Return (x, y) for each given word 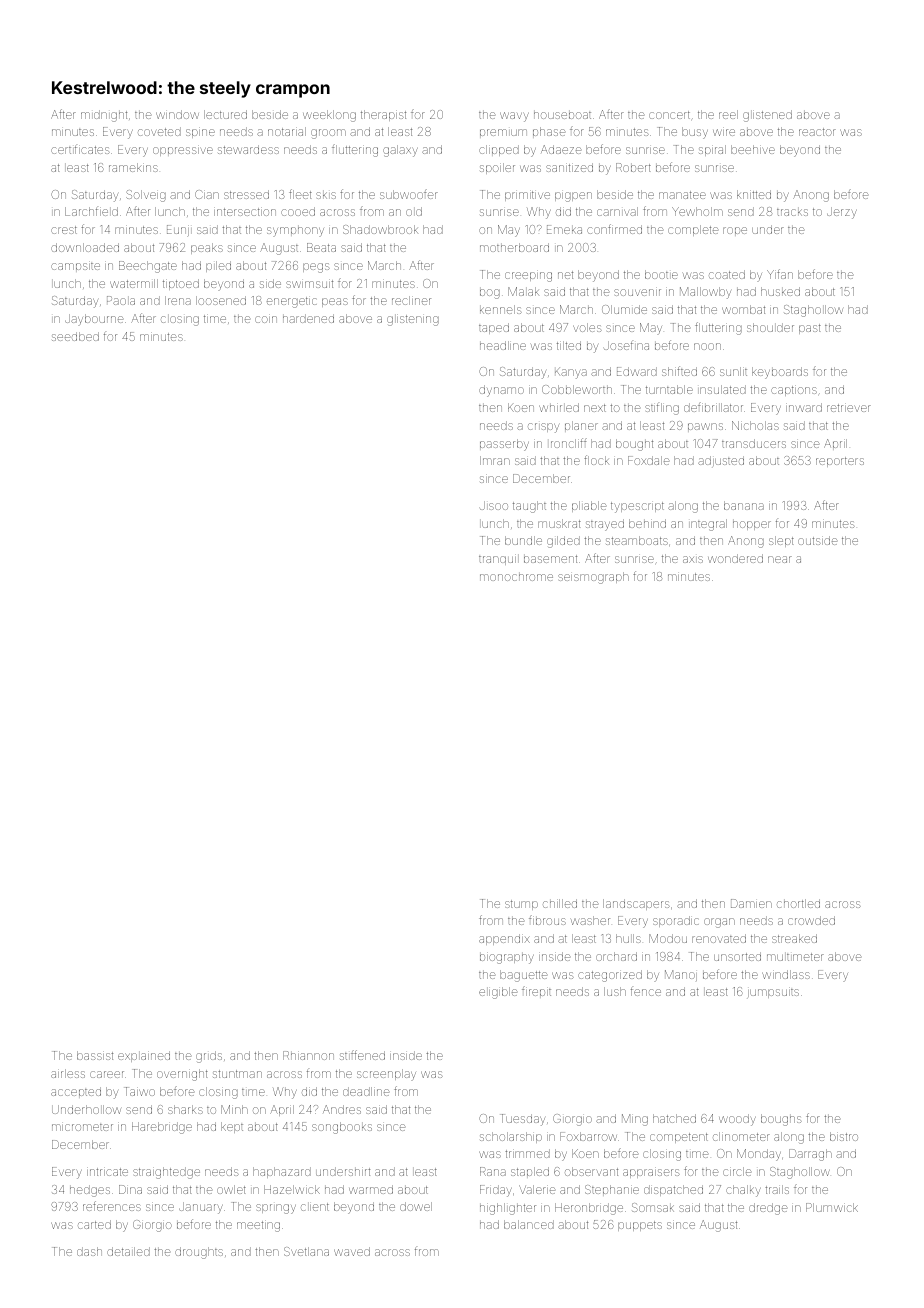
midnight (104, 116)
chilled (560, 903)
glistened (767, 116)
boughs (781, 1120)
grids (209, 1057)
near (780, 559)
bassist (95, 1055)
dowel (416, 1206)
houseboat (562, 115)
